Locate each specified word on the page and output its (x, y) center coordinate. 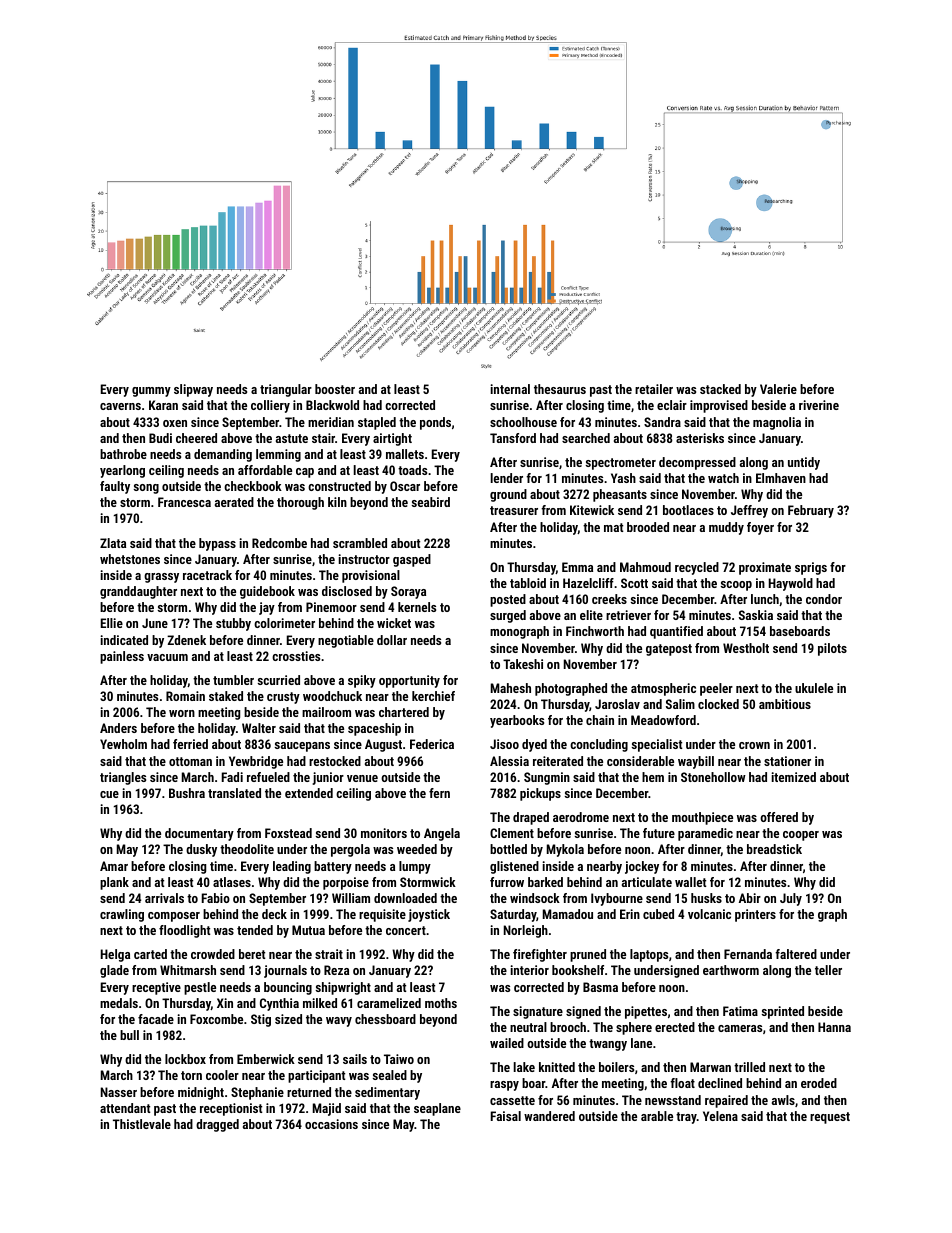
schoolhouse (523, 422)
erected (675, 1027)
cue (109, 794)
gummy (151, 392)
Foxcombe (216, 1019)
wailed (507, 1043)
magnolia (777, 423)
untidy (804, 463)
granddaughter (138, 592)
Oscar (405, 486)
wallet (690, 882)
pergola (350, 850)
